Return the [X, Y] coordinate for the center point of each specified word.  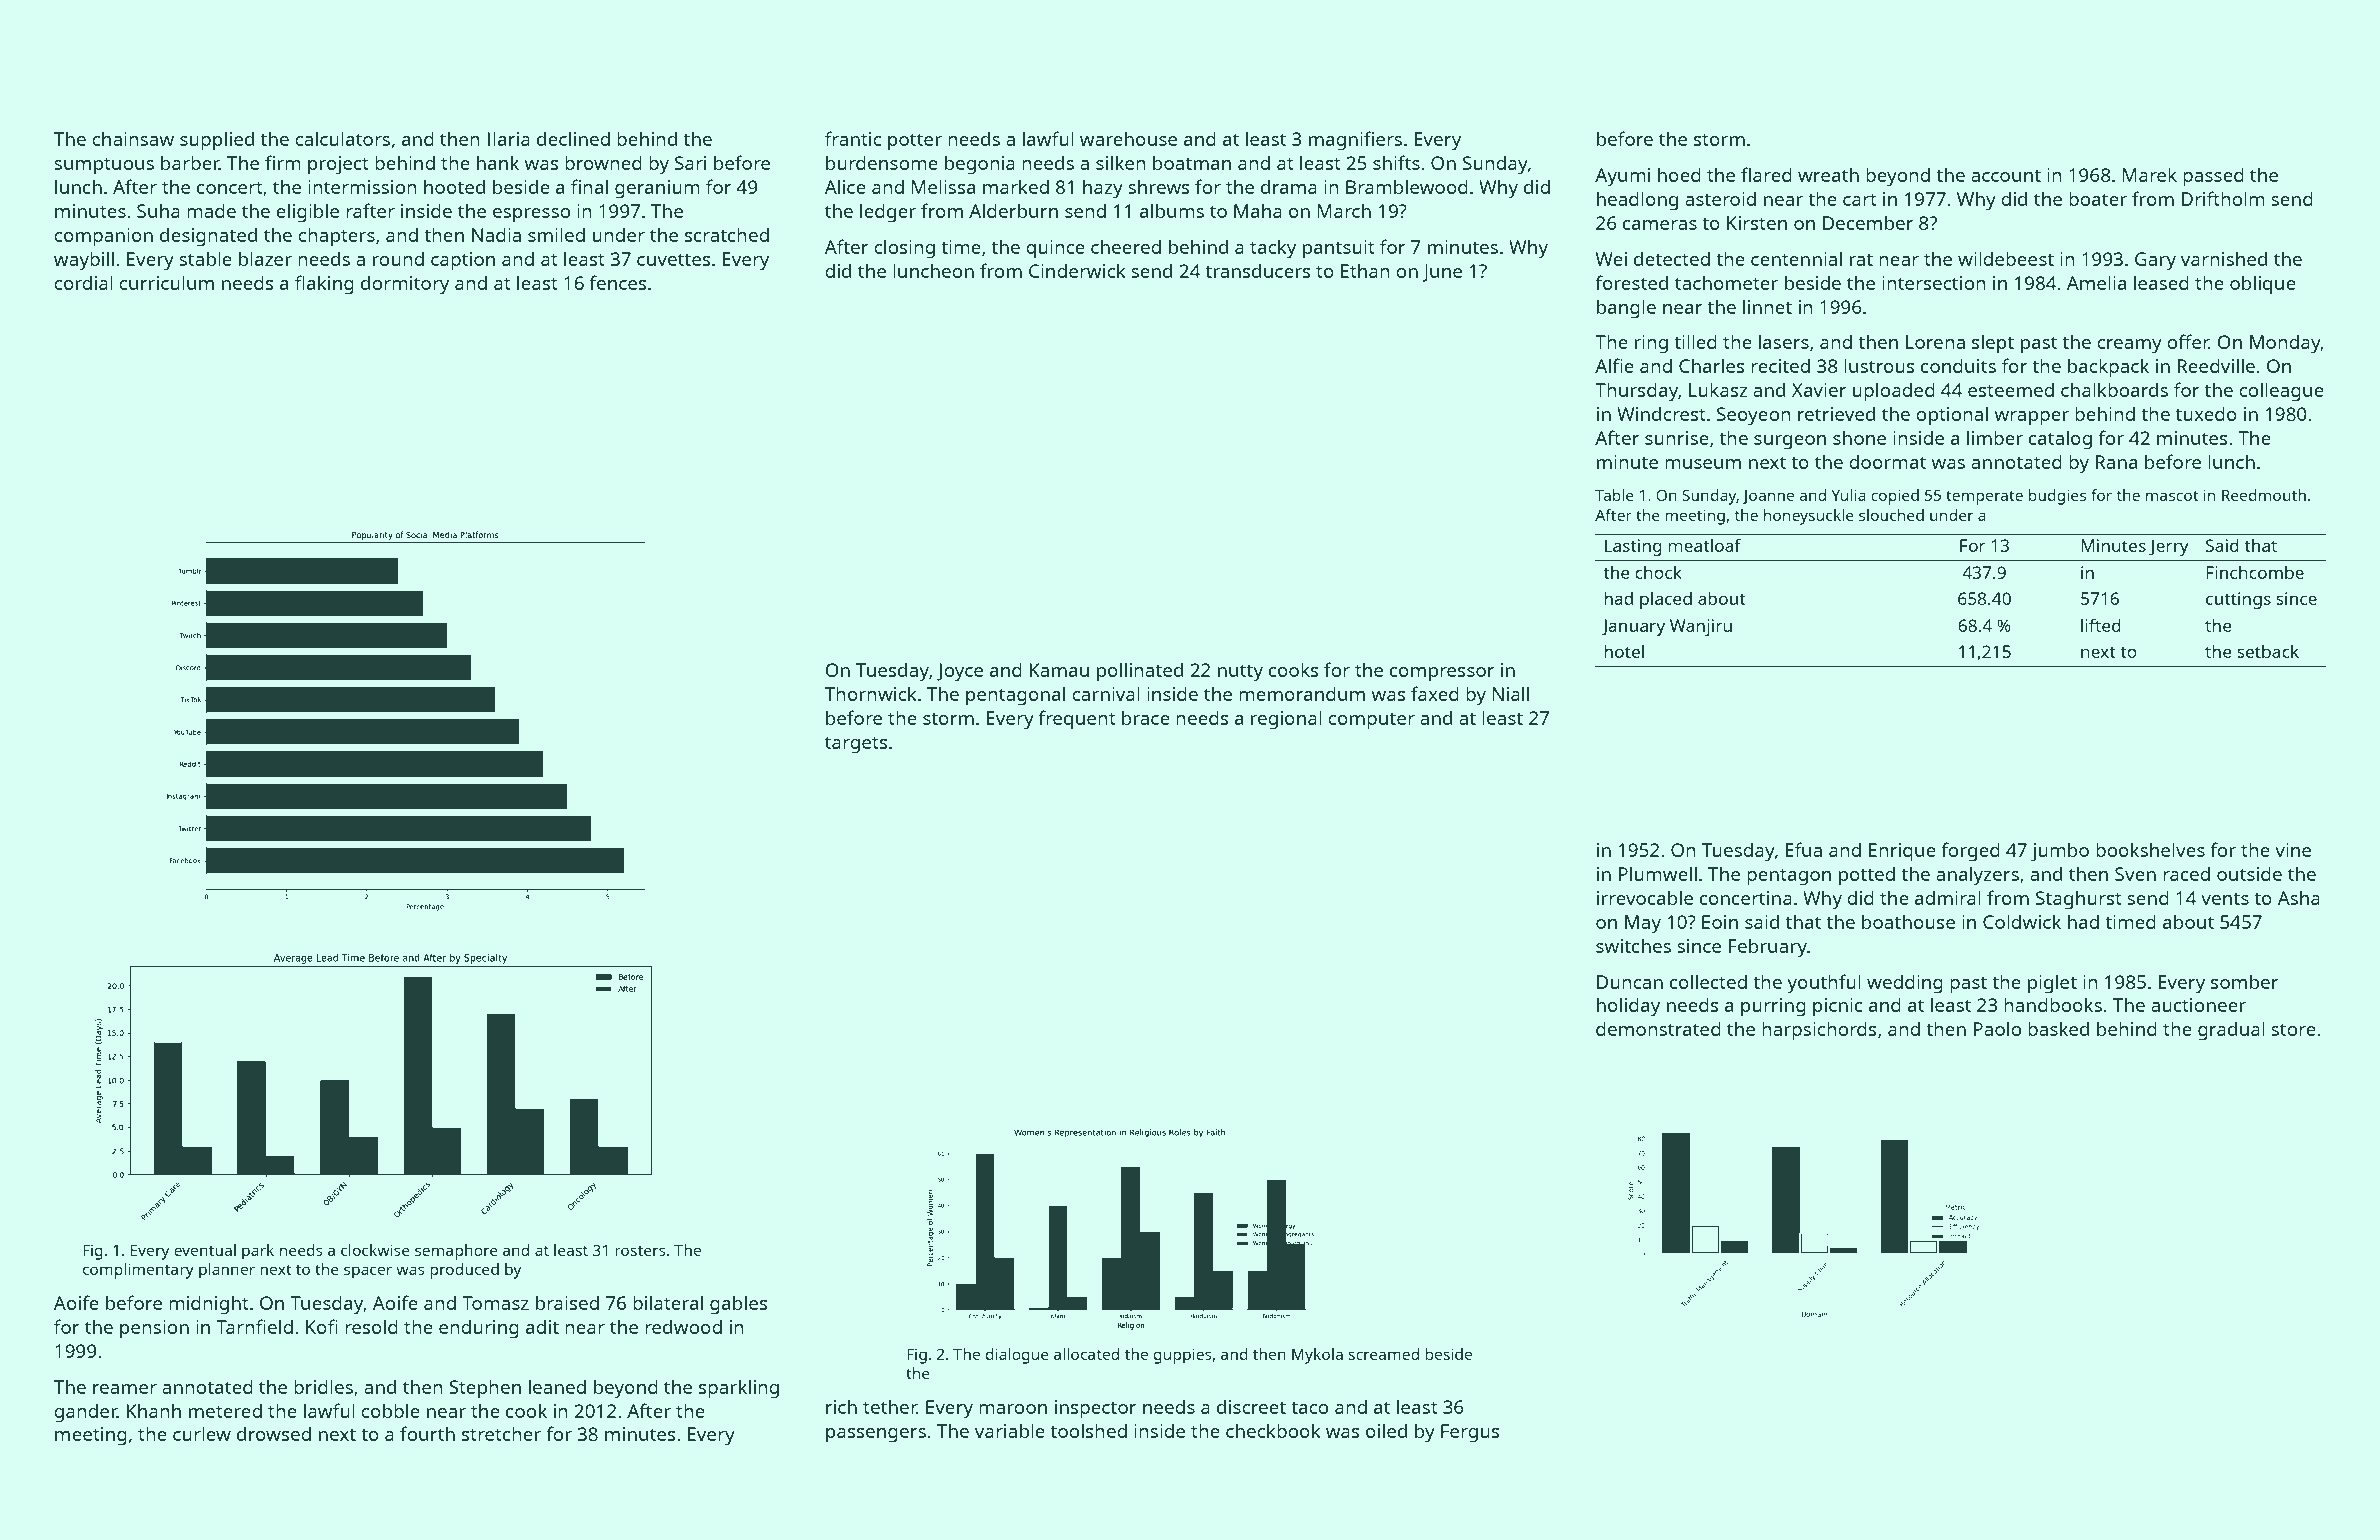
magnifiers [1355, 141]
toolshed [1088, 1430]
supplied [217, 141]
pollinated [1140, 672]
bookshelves [2150, 849]
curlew [202, 1433]
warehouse [1128, 139]
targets [856, 745]
